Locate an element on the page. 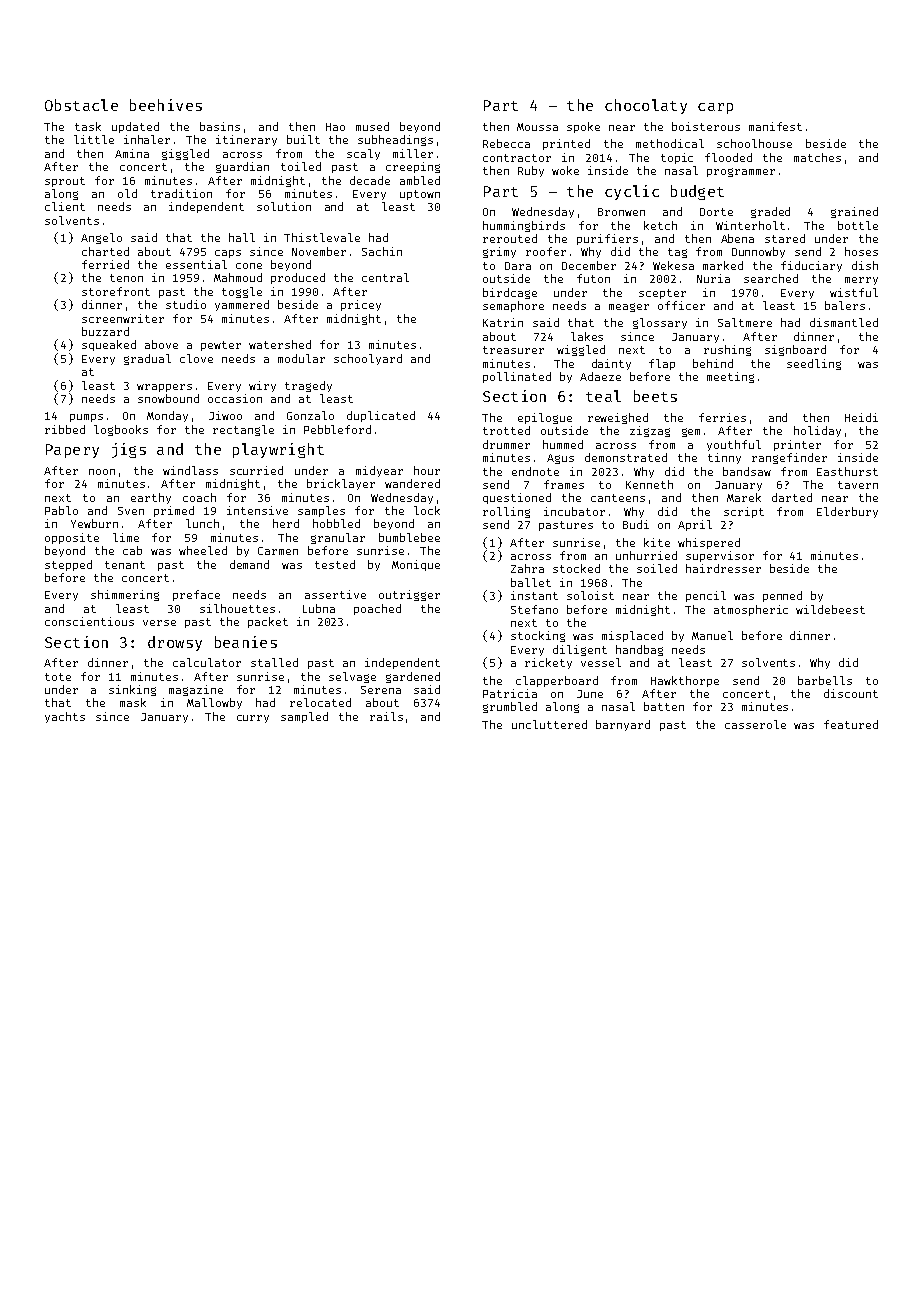 Image resolution: width=924 pixels, height=1308 pixels. beehives is located at coordinates (166, 105).
